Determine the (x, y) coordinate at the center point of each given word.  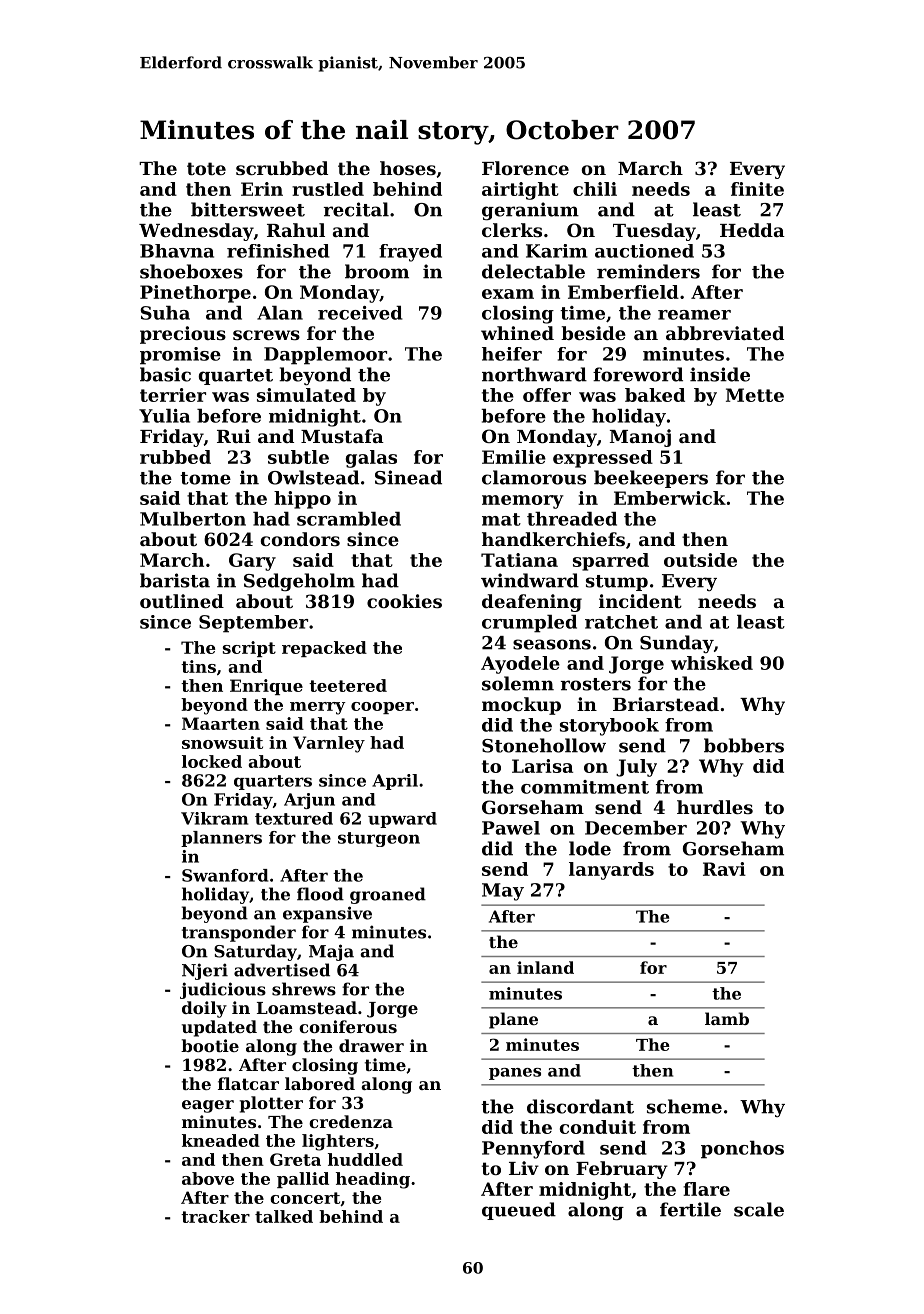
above (208, 1178)
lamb (727, 1018)
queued (519, 1211)
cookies (404, 601)
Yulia (164, 416)
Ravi (724, 869)
